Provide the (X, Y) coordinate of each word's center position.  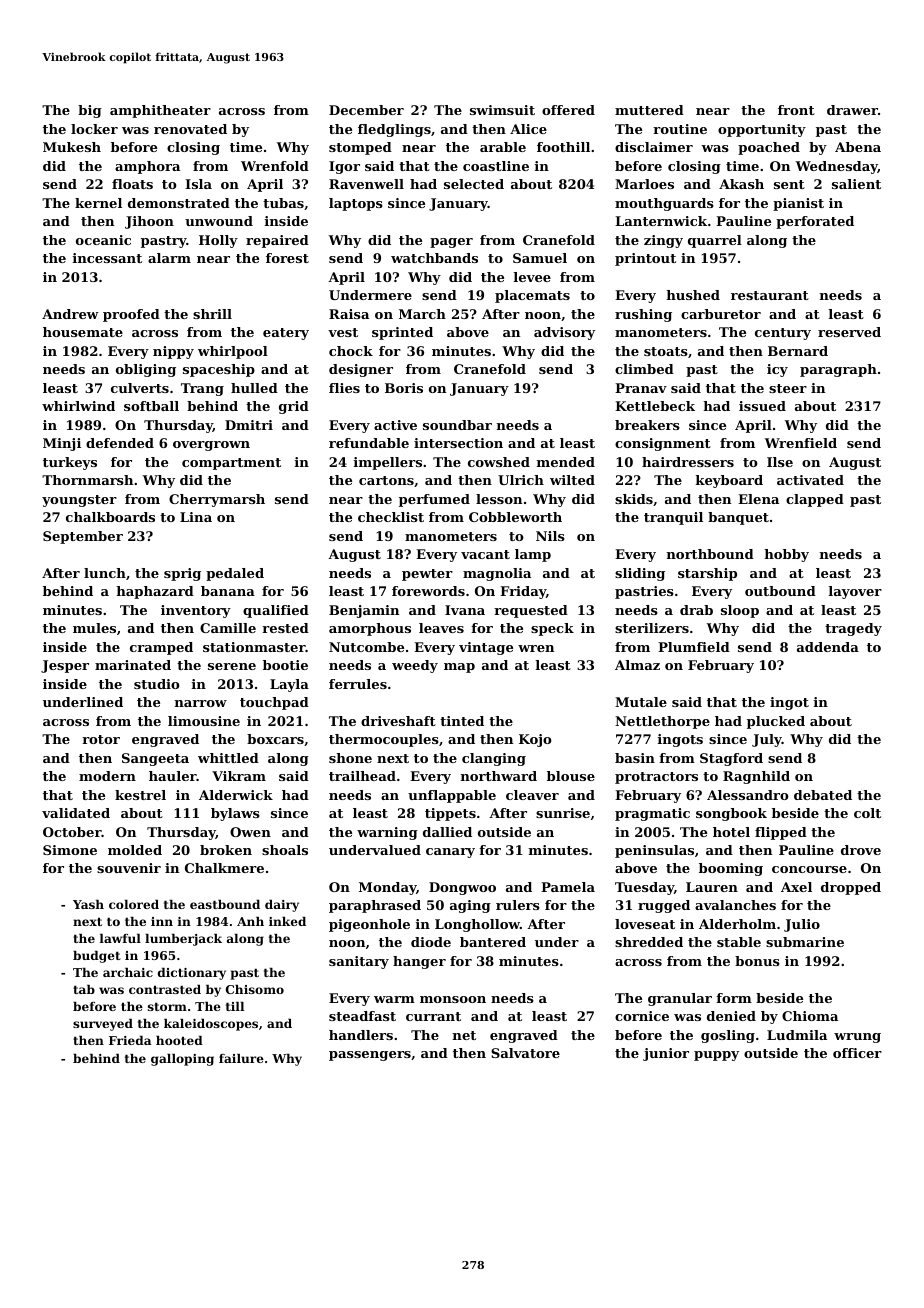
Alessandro (748, 795)
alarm (169, 258)
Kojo (535, 740)
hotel (731, 832)
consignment (663, 444)
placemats (532, 296)
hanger (419, 962)
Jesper (65, 666)
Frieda (130, 1040)
